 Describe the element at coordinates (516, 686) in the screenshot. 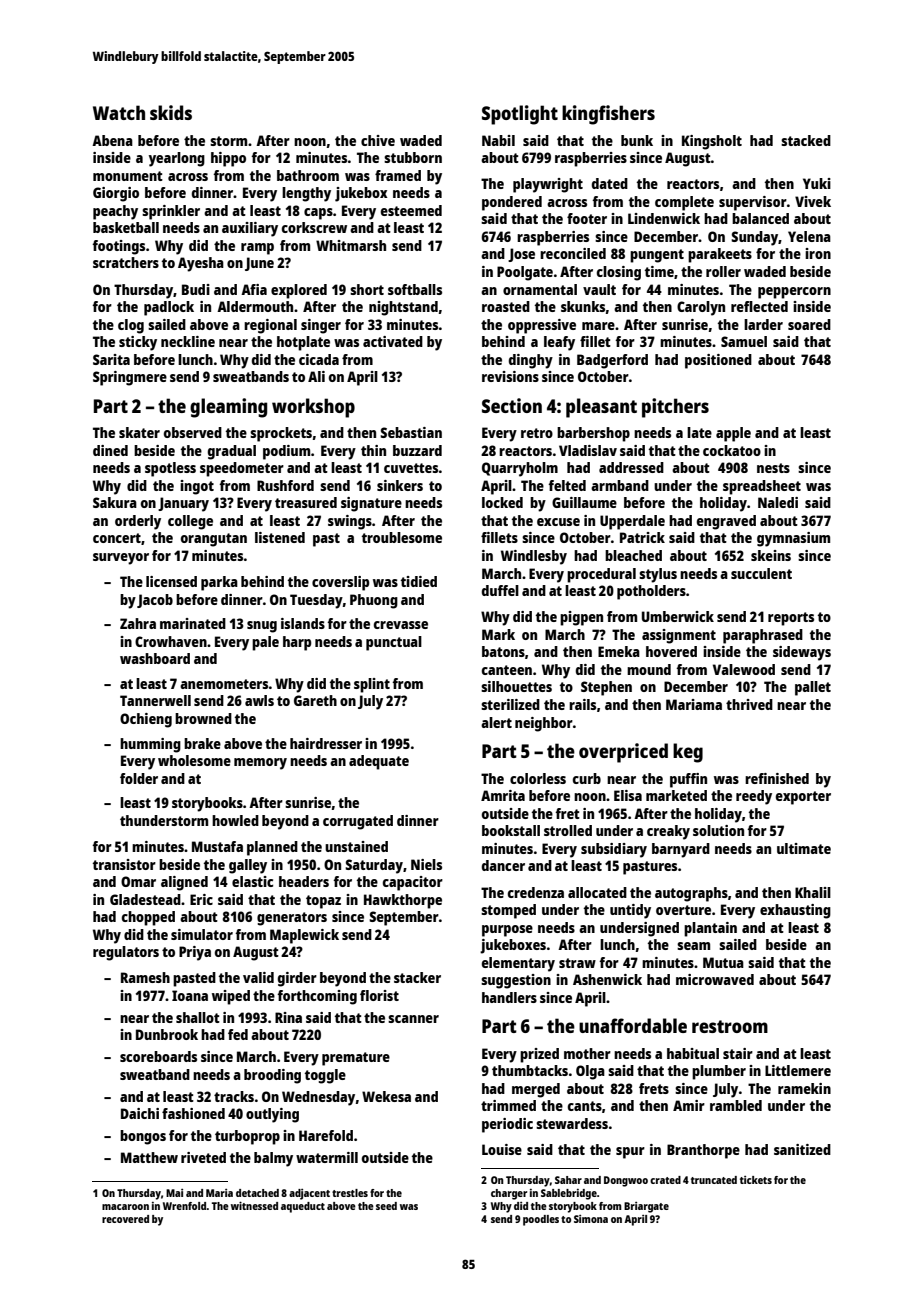

I see `silhouettes` at that location.
